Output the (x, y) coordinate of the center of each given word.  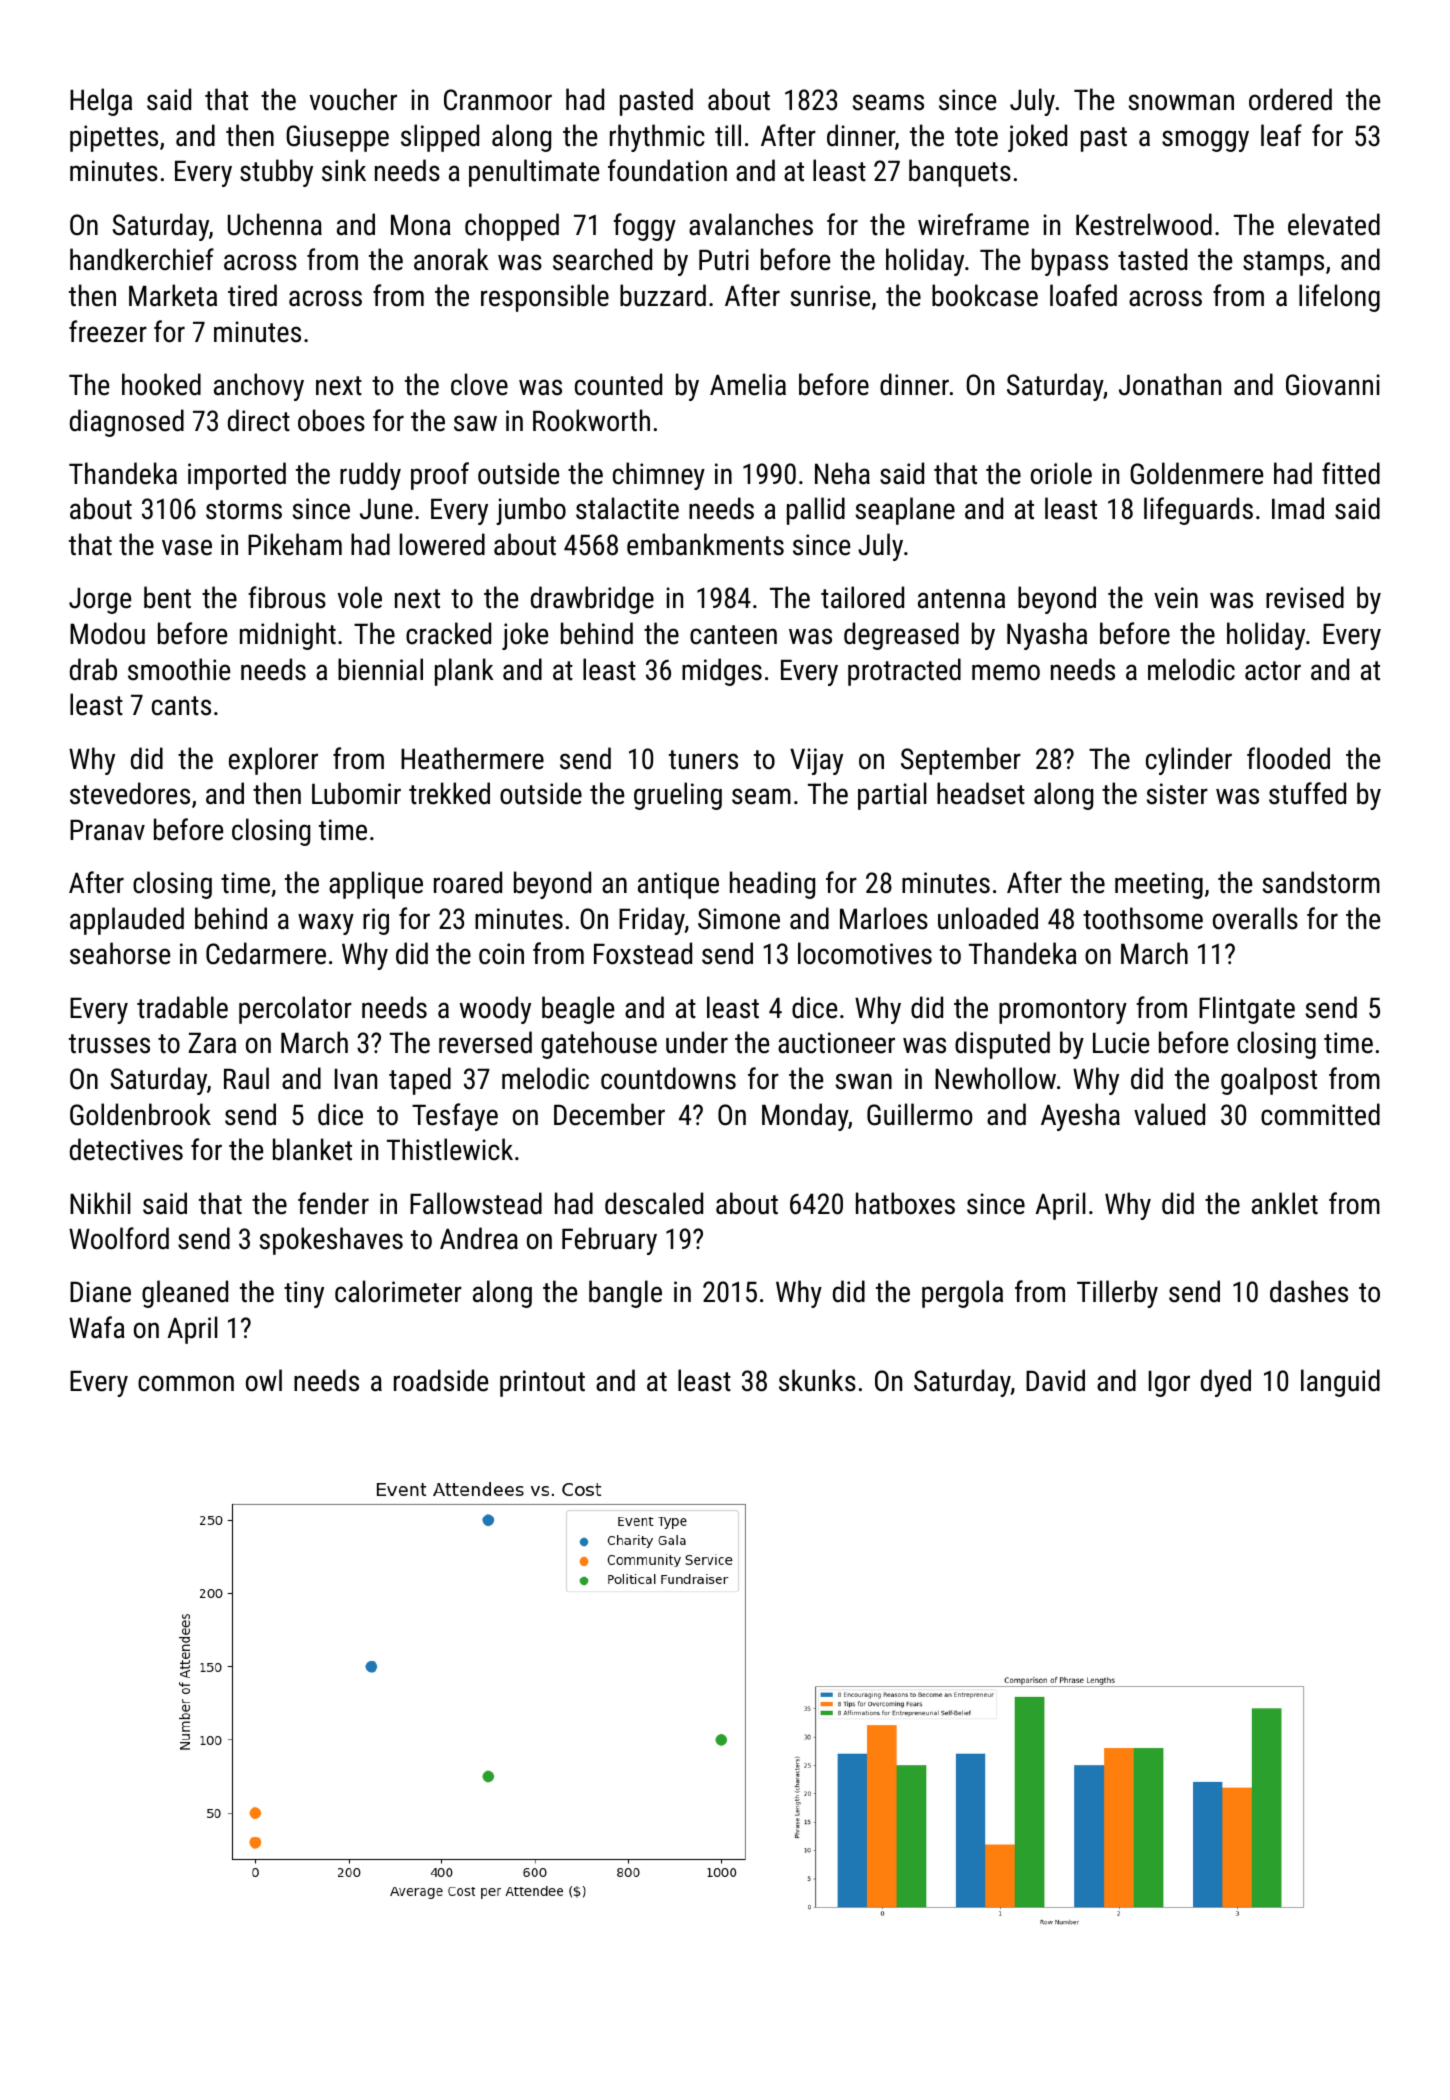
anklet (1285, 1203)
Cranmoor (498, 100)
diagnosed (127, 423)
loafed (1083, 295)
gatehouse (599, 1045)
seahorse (120, 953)
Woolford (119, 1238)
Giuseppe (337, 138)
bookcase (985, 295)
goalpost (1269, 1081)
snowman (1181, 102)
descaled (654, 1203)
